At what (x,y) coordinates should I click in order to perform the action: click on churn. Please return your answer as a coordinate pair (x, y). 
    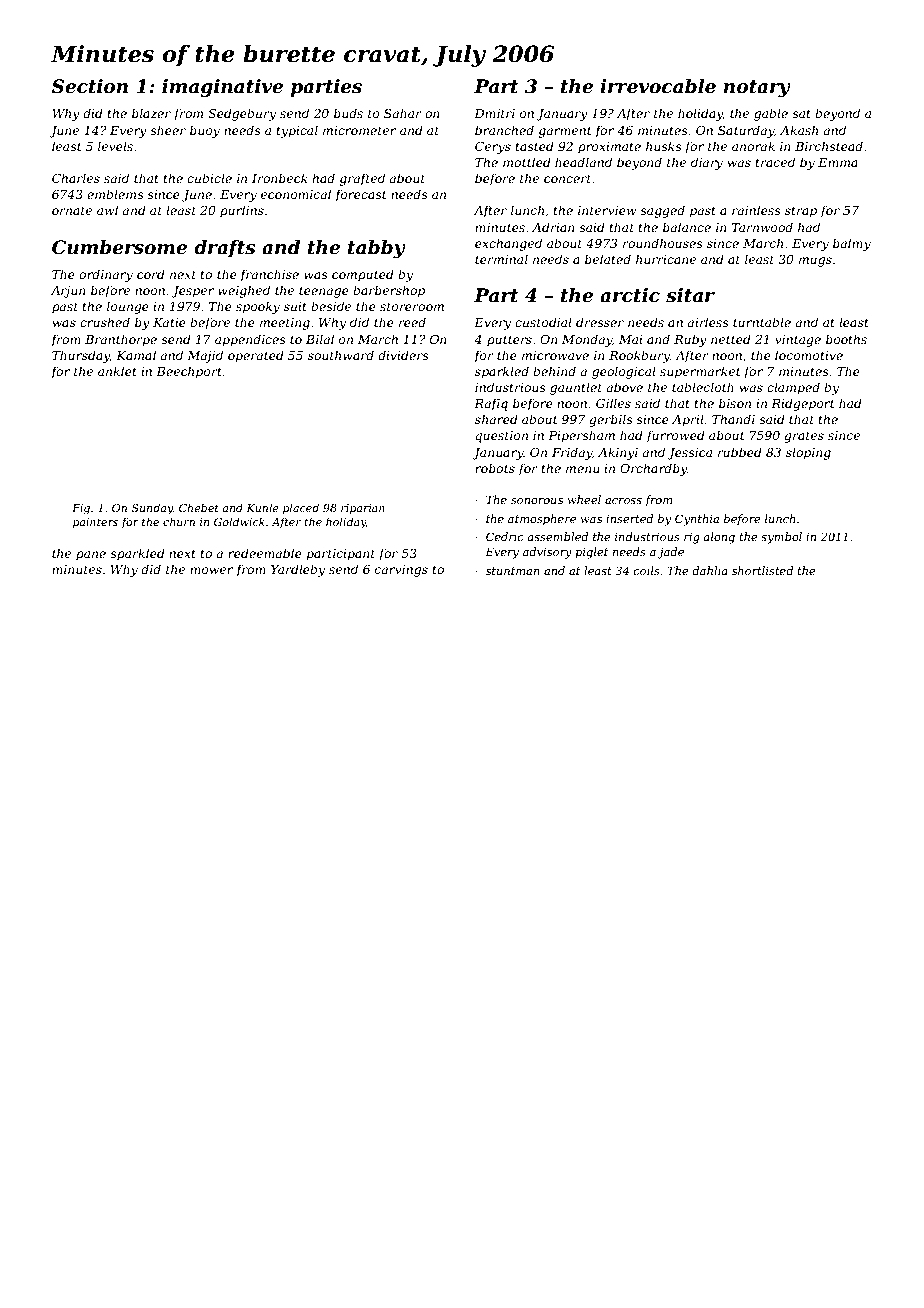
    Looking at the image, I should click on (179, 521).
